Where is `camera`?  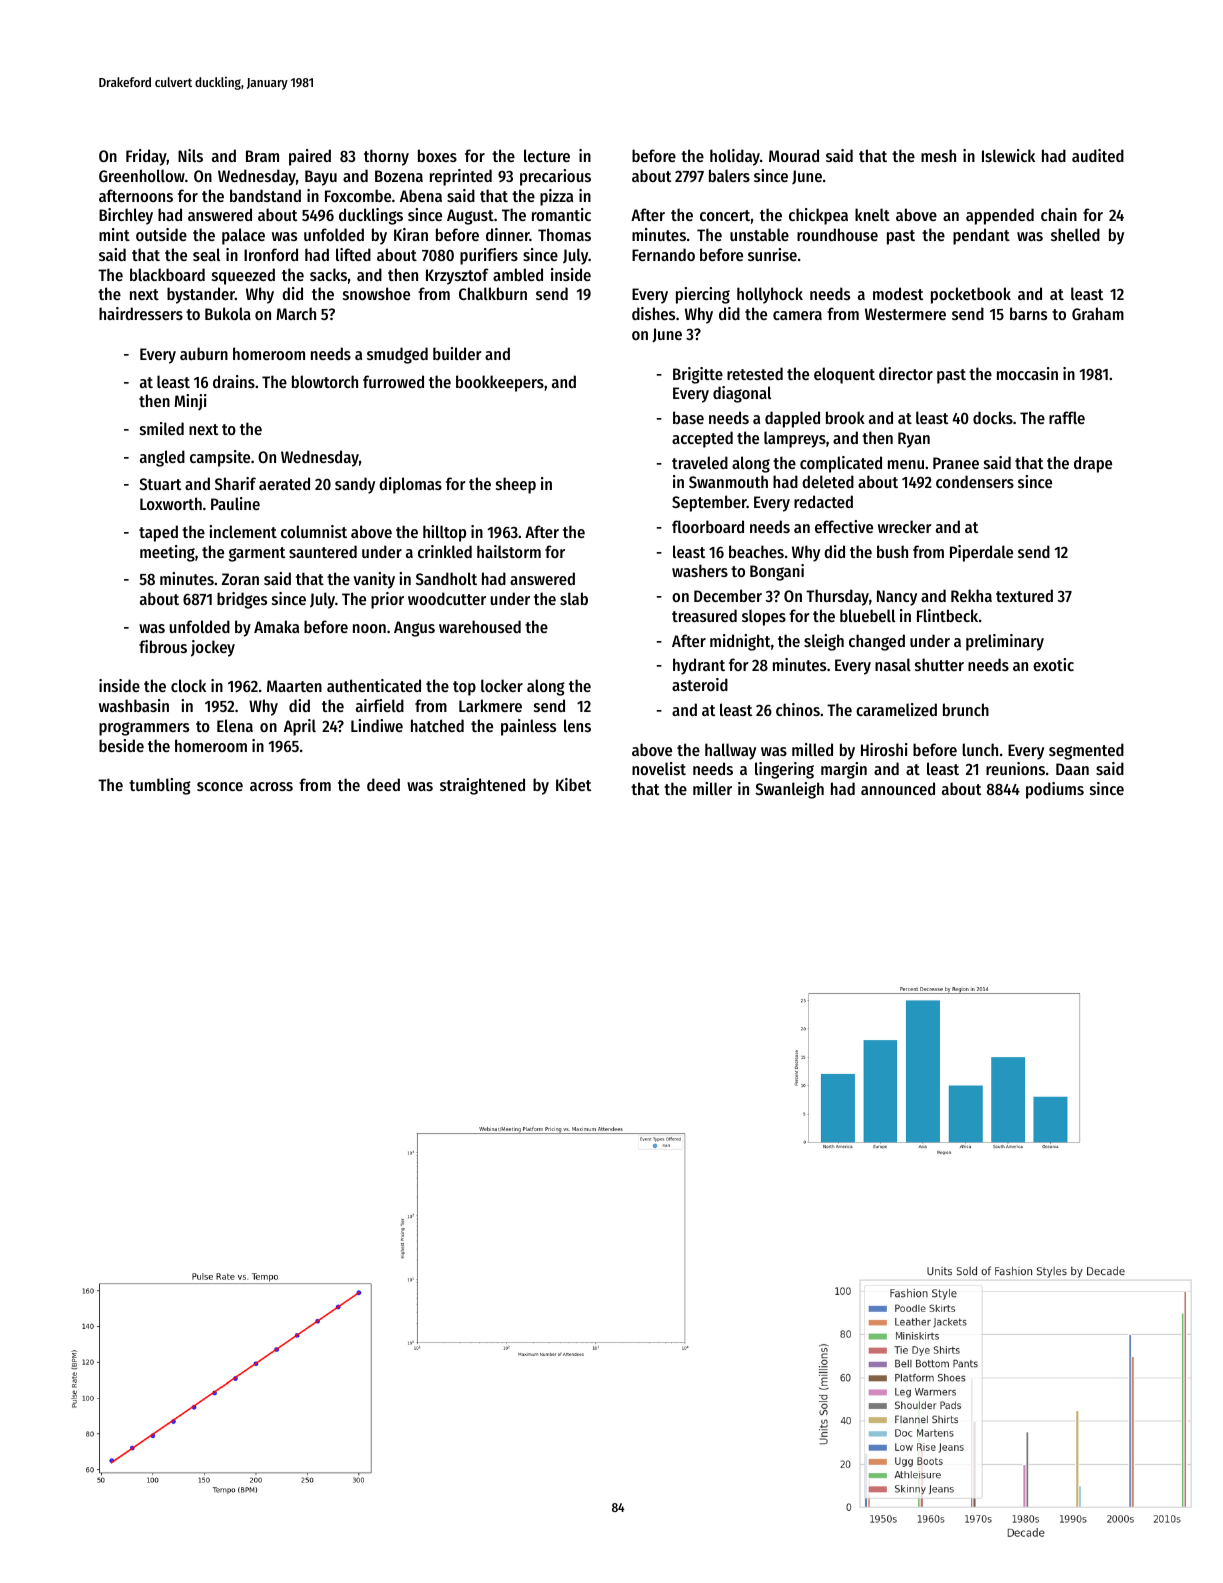
camera is located at coordinates (797, 315).
